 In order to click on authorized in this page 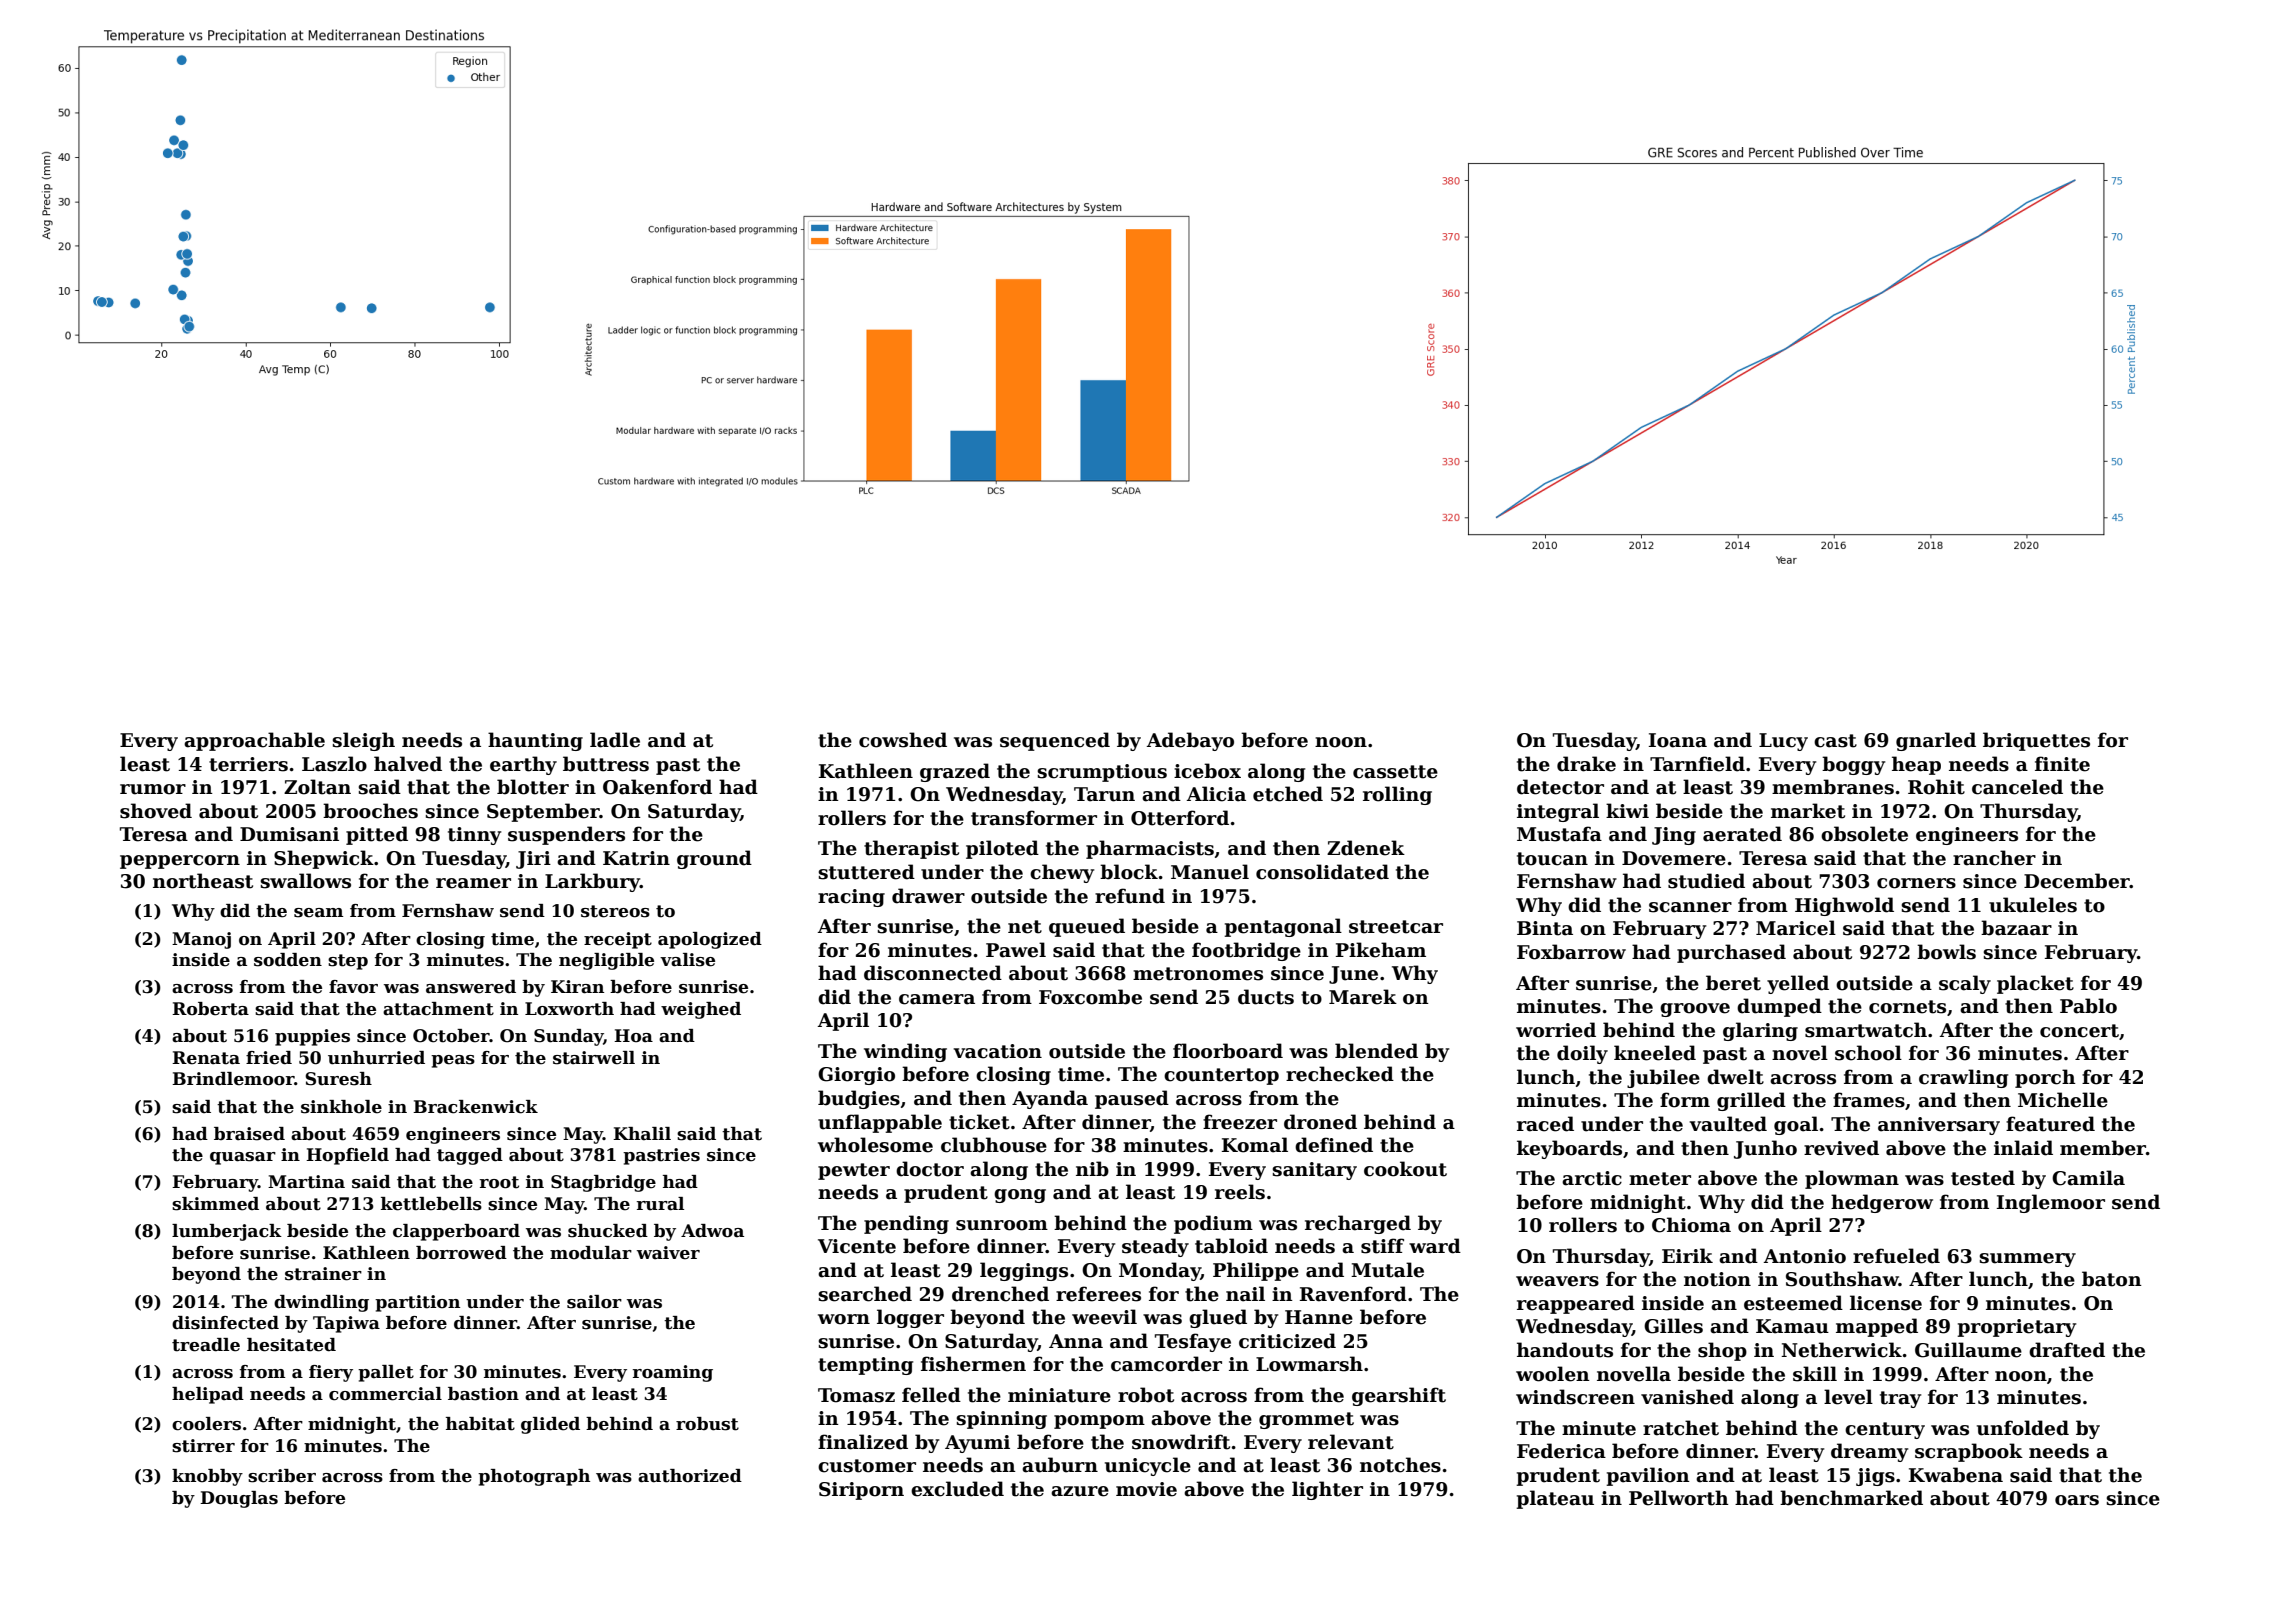, I will do `click(690, 1476)`.
